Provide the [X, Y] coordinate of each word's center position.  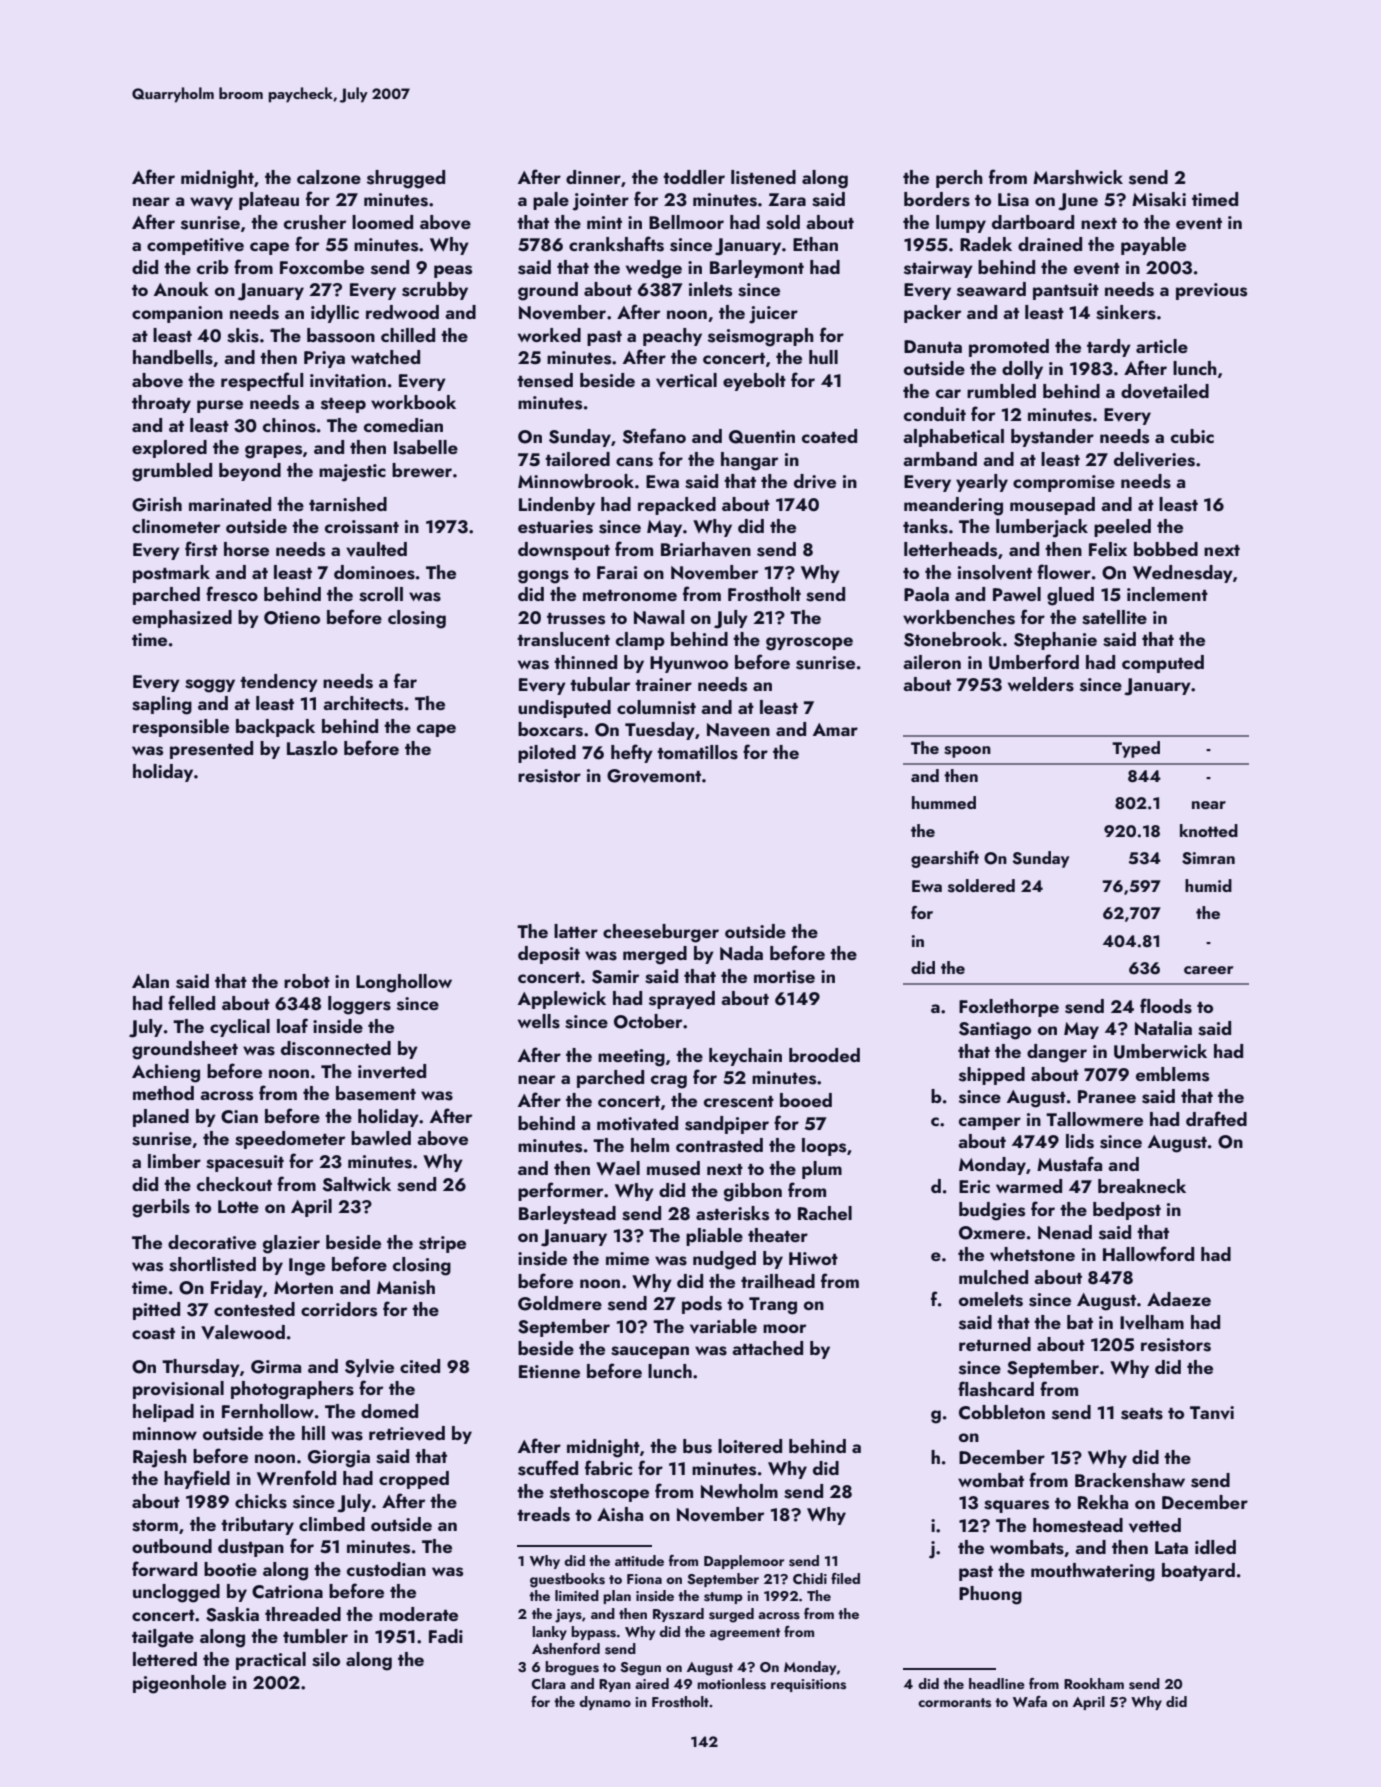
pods [702, 1305]
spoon [967, 752]
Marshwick [1078, 177]
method [163, 1093]
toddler [694, 177]
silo [326, 1659]
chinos [289, 425]
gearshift [945, 859]
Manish [406, 1287]
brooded [824, 1055]
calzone [329, 177]
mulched [993, 1277]
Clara [548, 1683]
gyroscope [809, 644]
